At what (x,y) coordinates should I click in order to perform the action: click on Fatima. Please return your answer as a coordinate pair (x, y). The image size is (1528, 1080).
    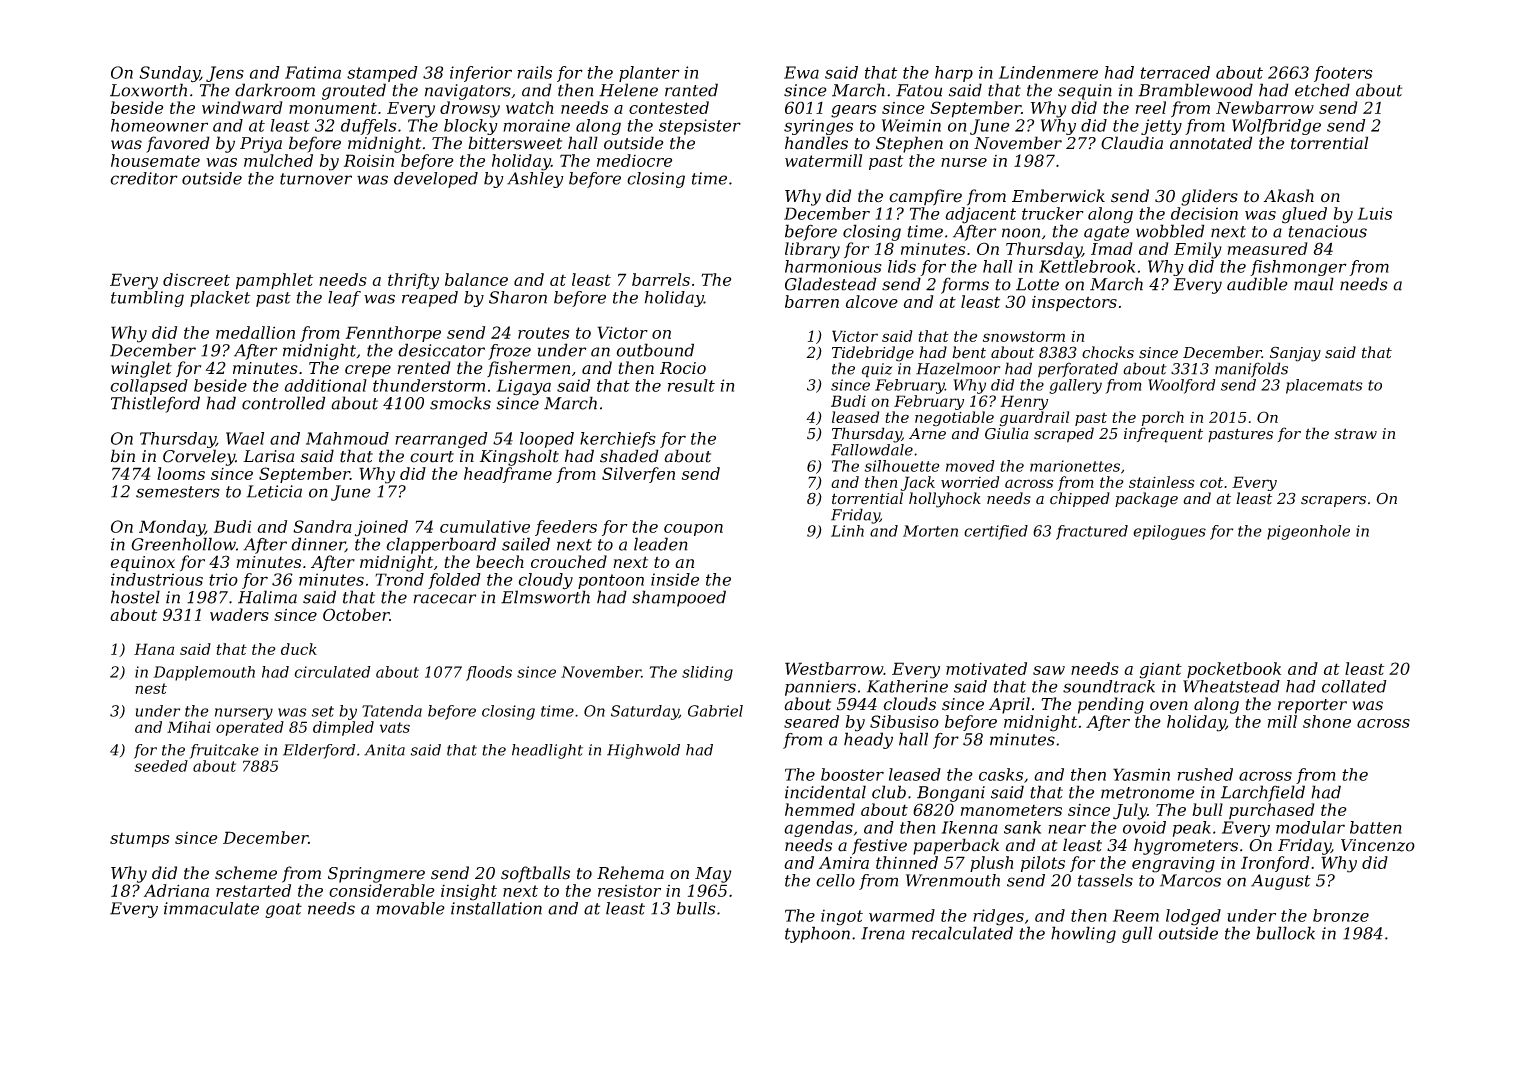
    Looking at the image, I should click on (313, 72).
